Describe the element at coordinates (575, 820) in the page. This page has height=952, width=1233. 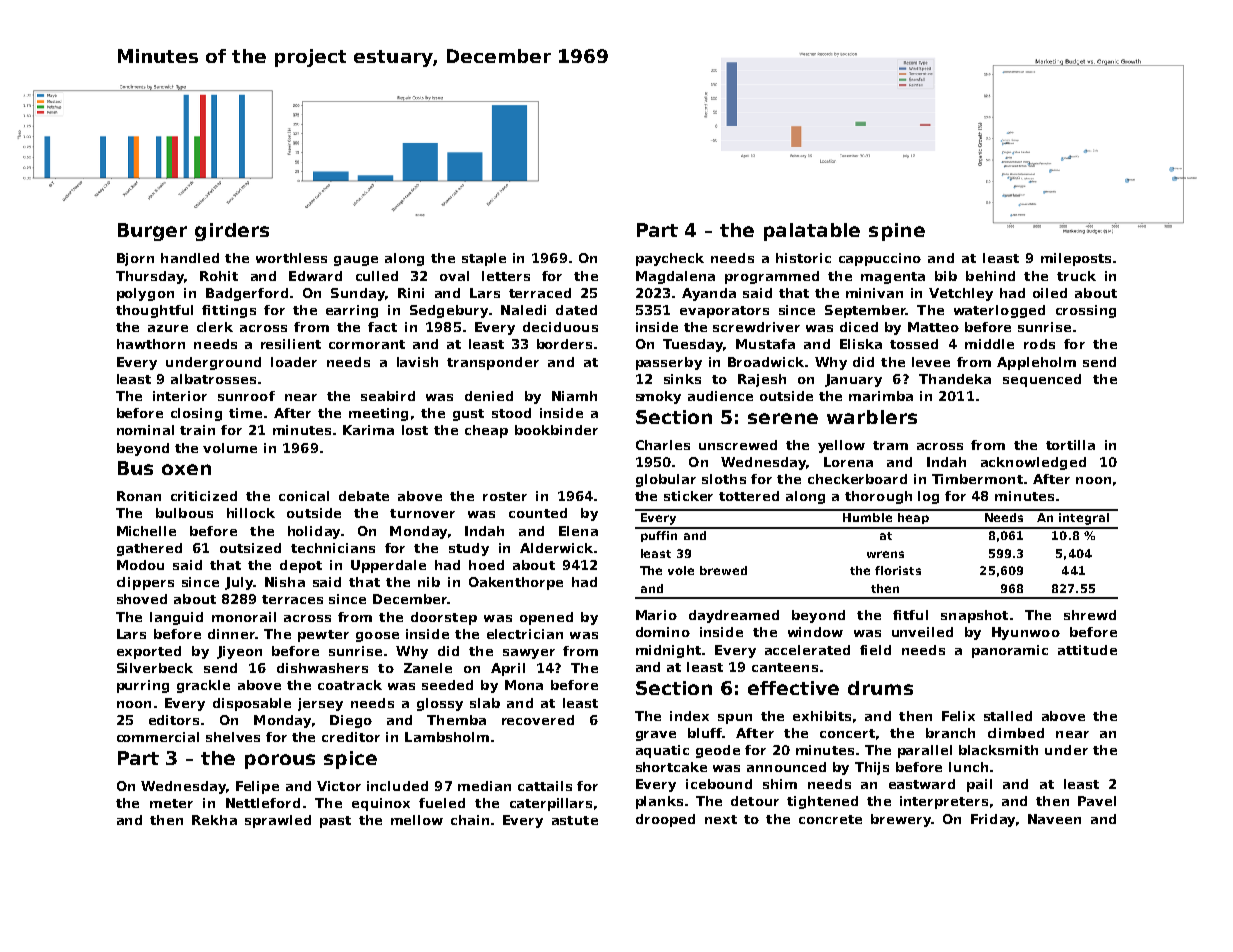
I see `astute` at that location.
